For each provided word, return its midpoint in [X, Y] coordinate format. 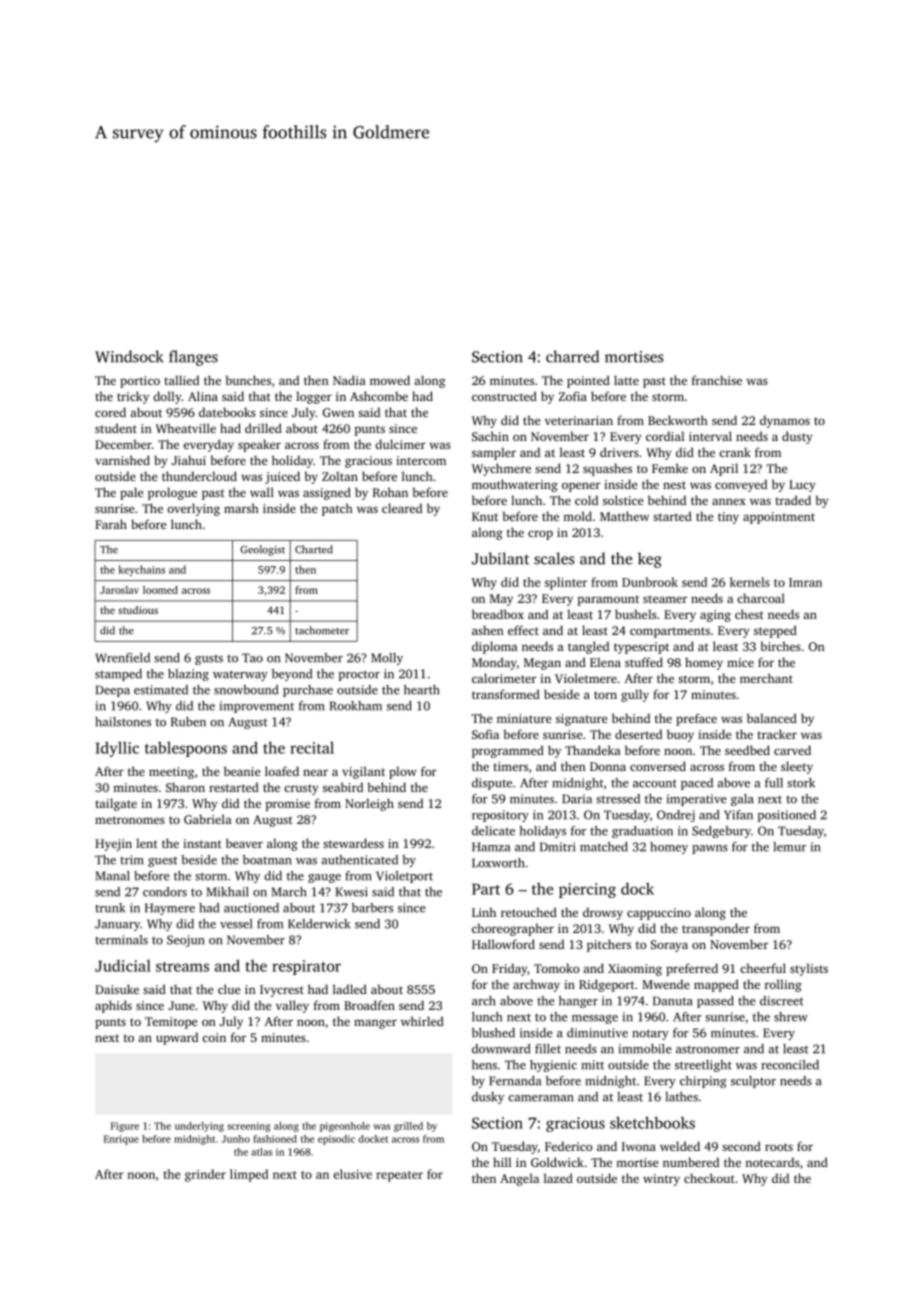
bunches [248, 380]
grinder [205, 1175]
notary [650, 1034]
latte [626, 380]
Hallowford [503, 944]
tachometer [322, 630]
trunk [110, 908]
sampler [494, 453]
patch [337, 509]
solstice [623, 500]
